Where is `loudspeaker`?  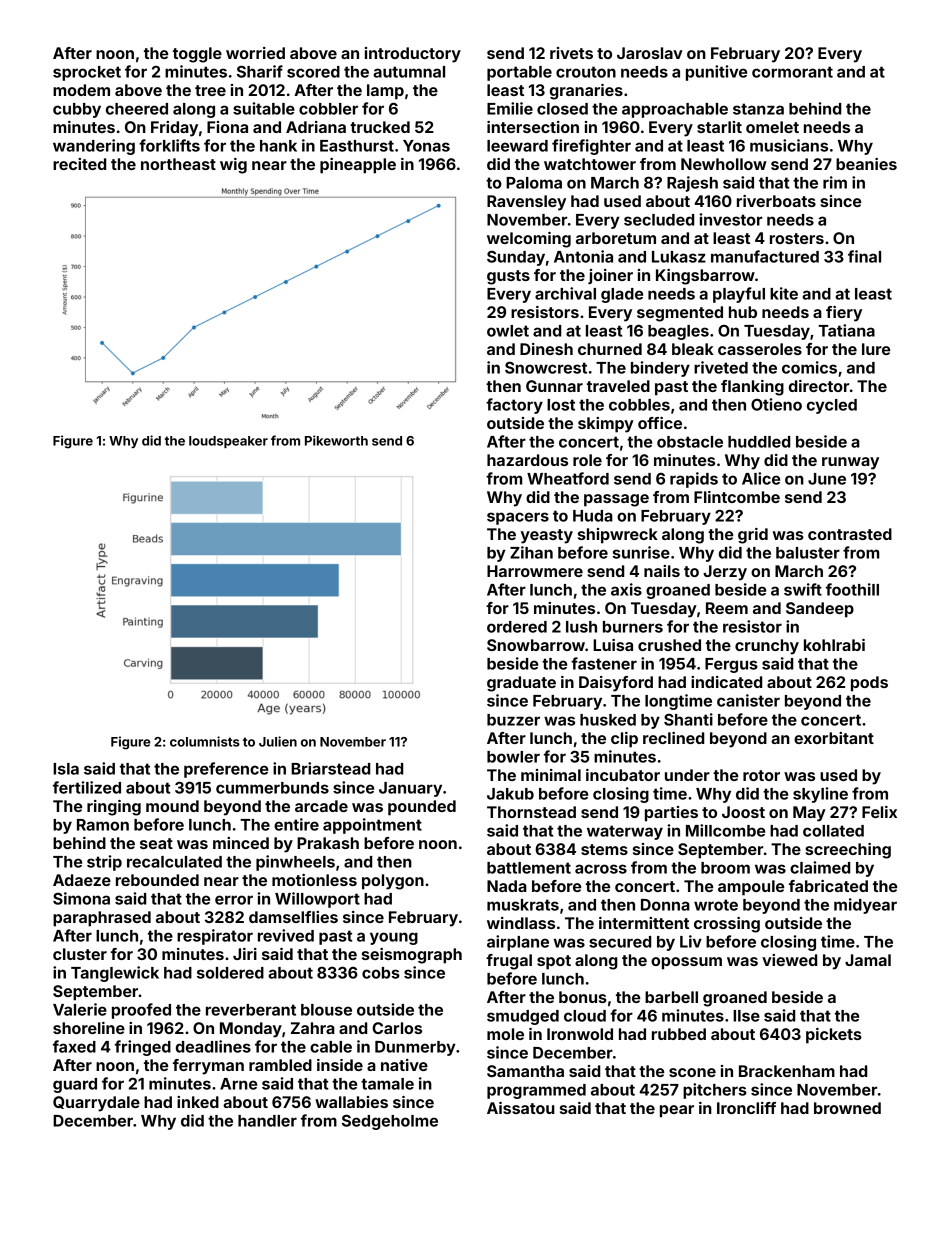
loudspeaker is located at coordinates (228, 442).
